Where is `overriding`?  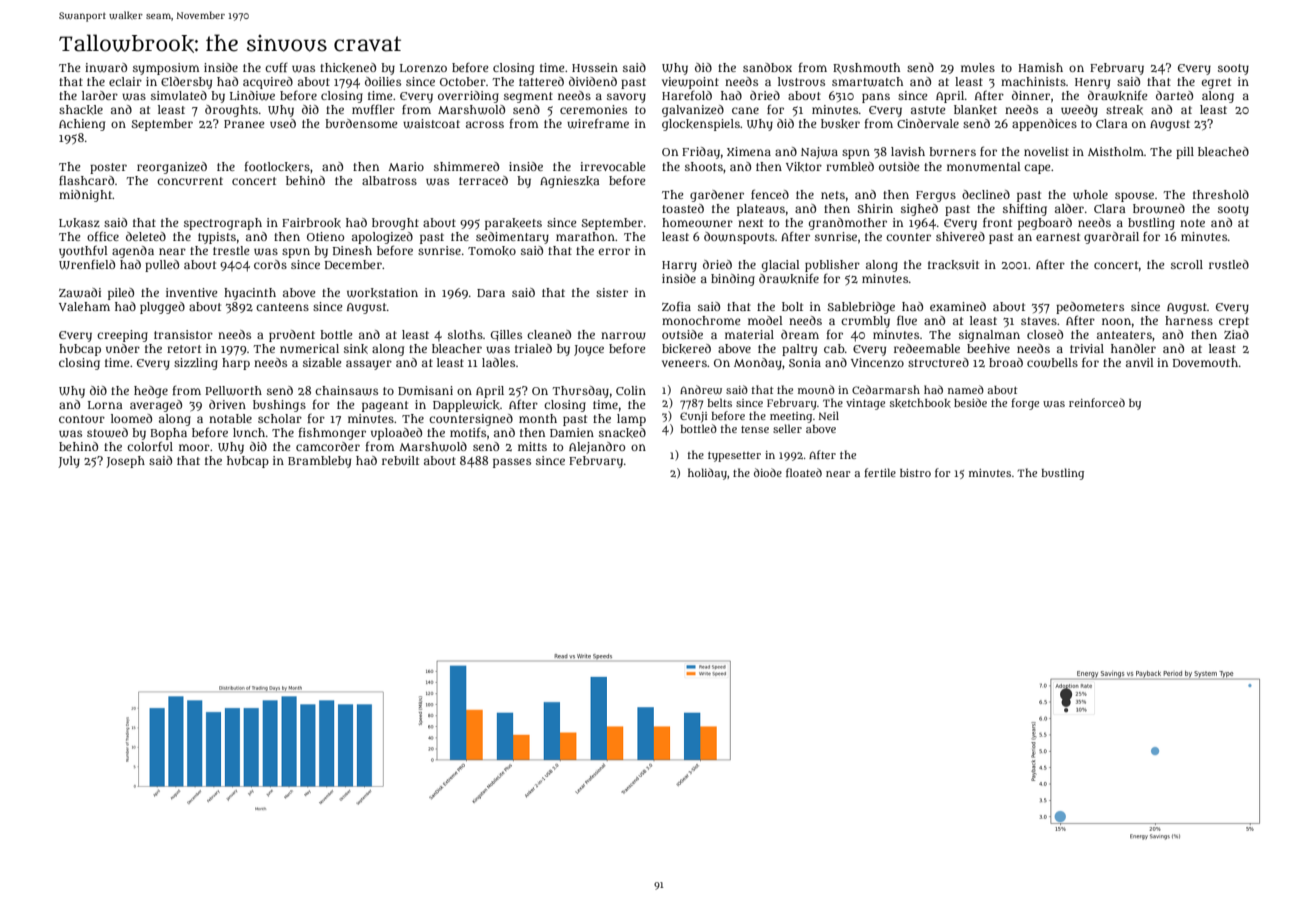
overriding is located at coordinates (468, 97).
